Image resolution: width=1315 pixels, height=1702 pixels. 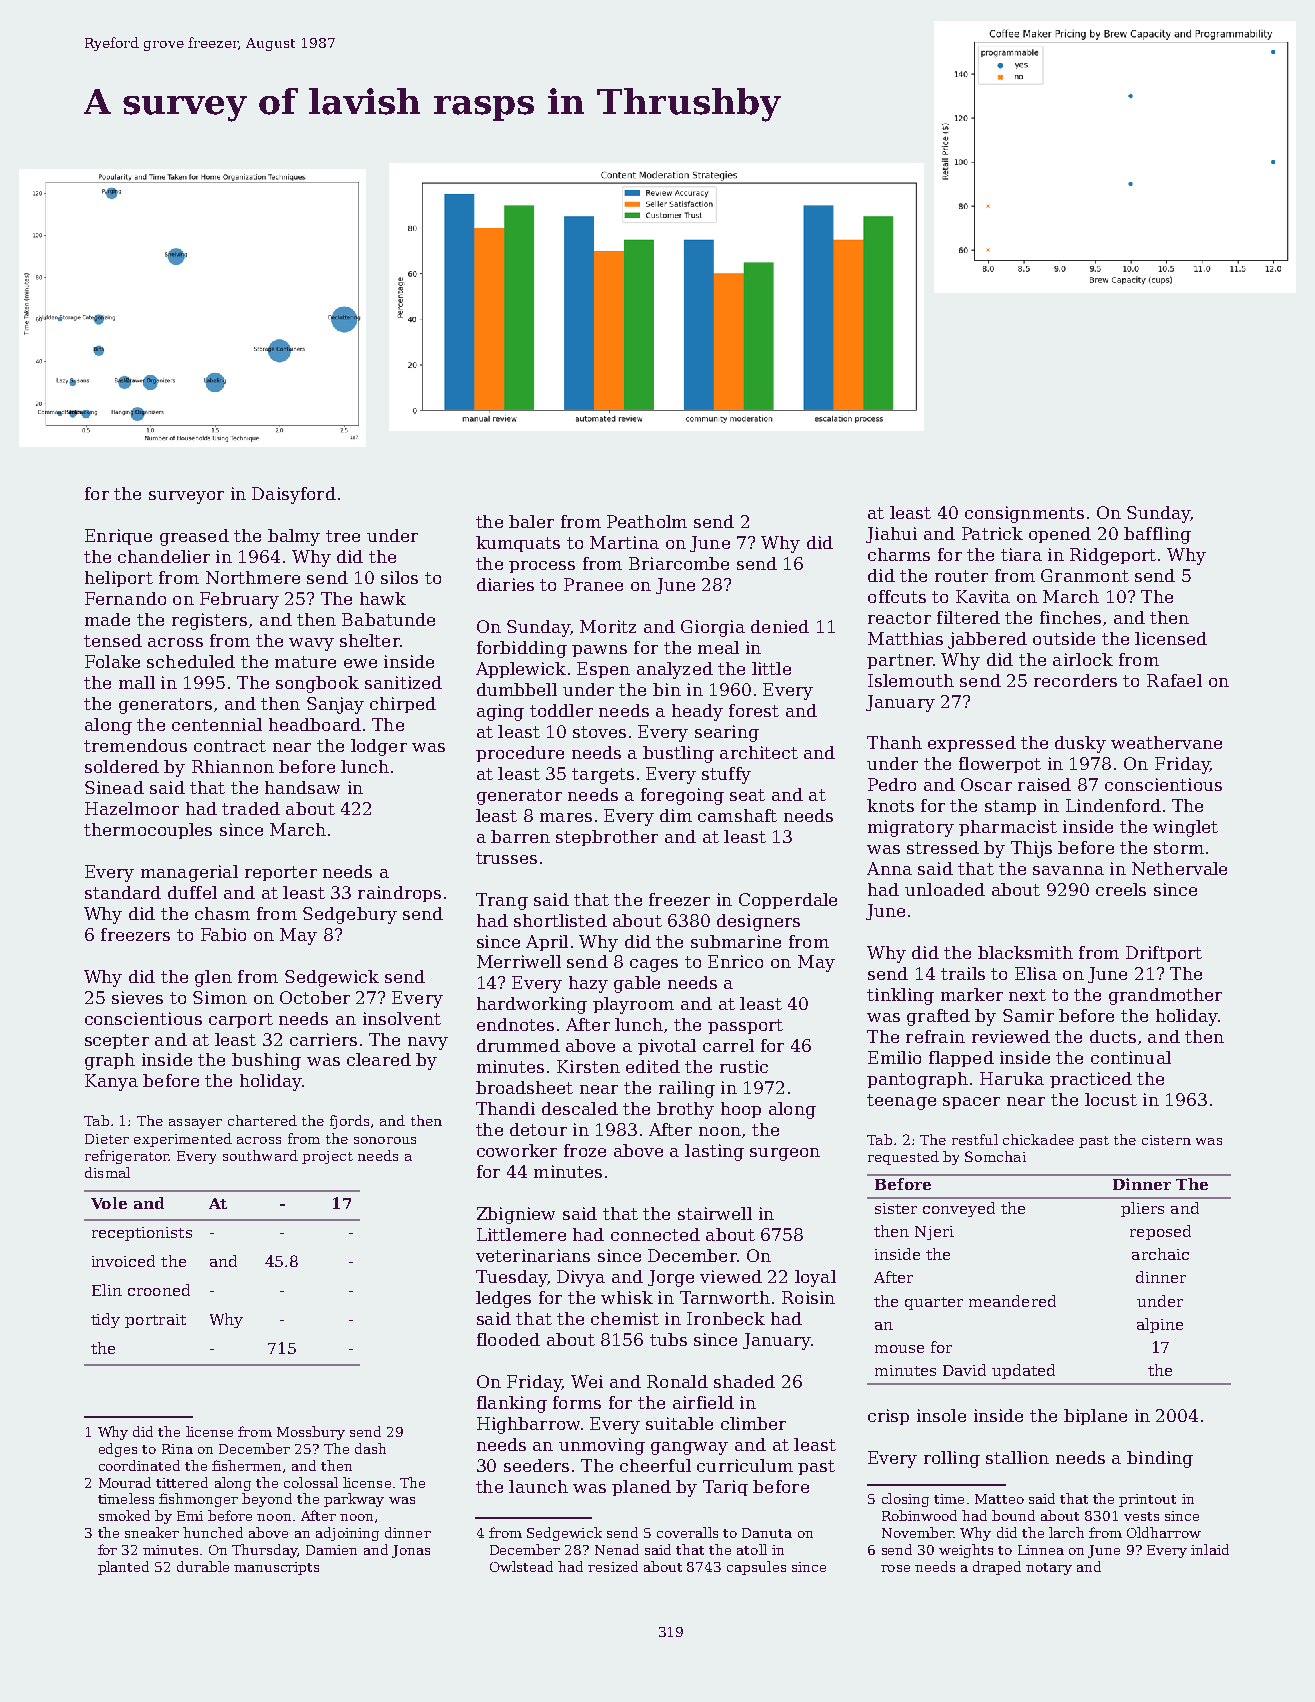 What do you see at coordinates (1031, 849) in the page?
I see `Thijs` at bounding box center [1031, 849].
